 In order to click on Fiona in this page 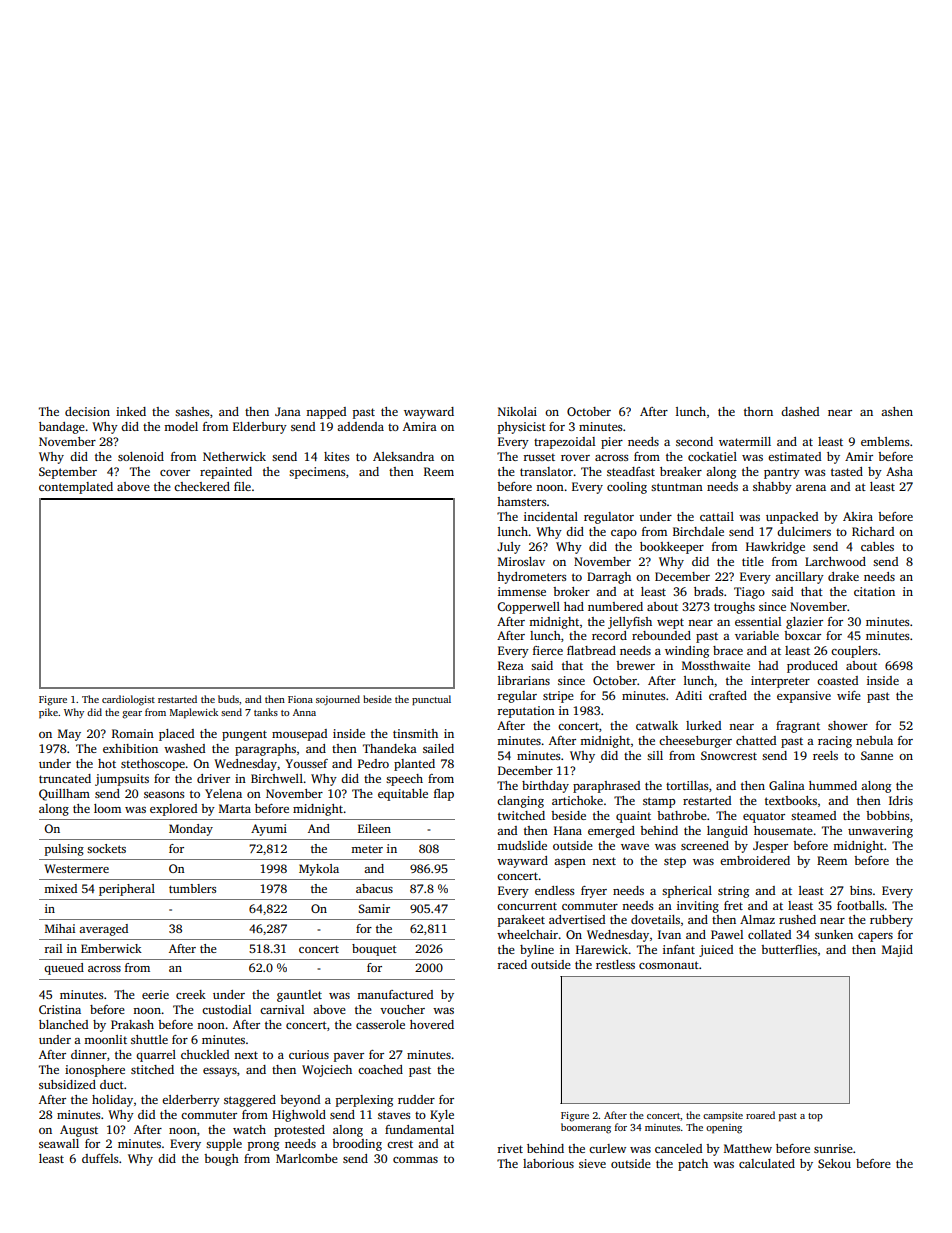, I will do `click(300, 699)`.
